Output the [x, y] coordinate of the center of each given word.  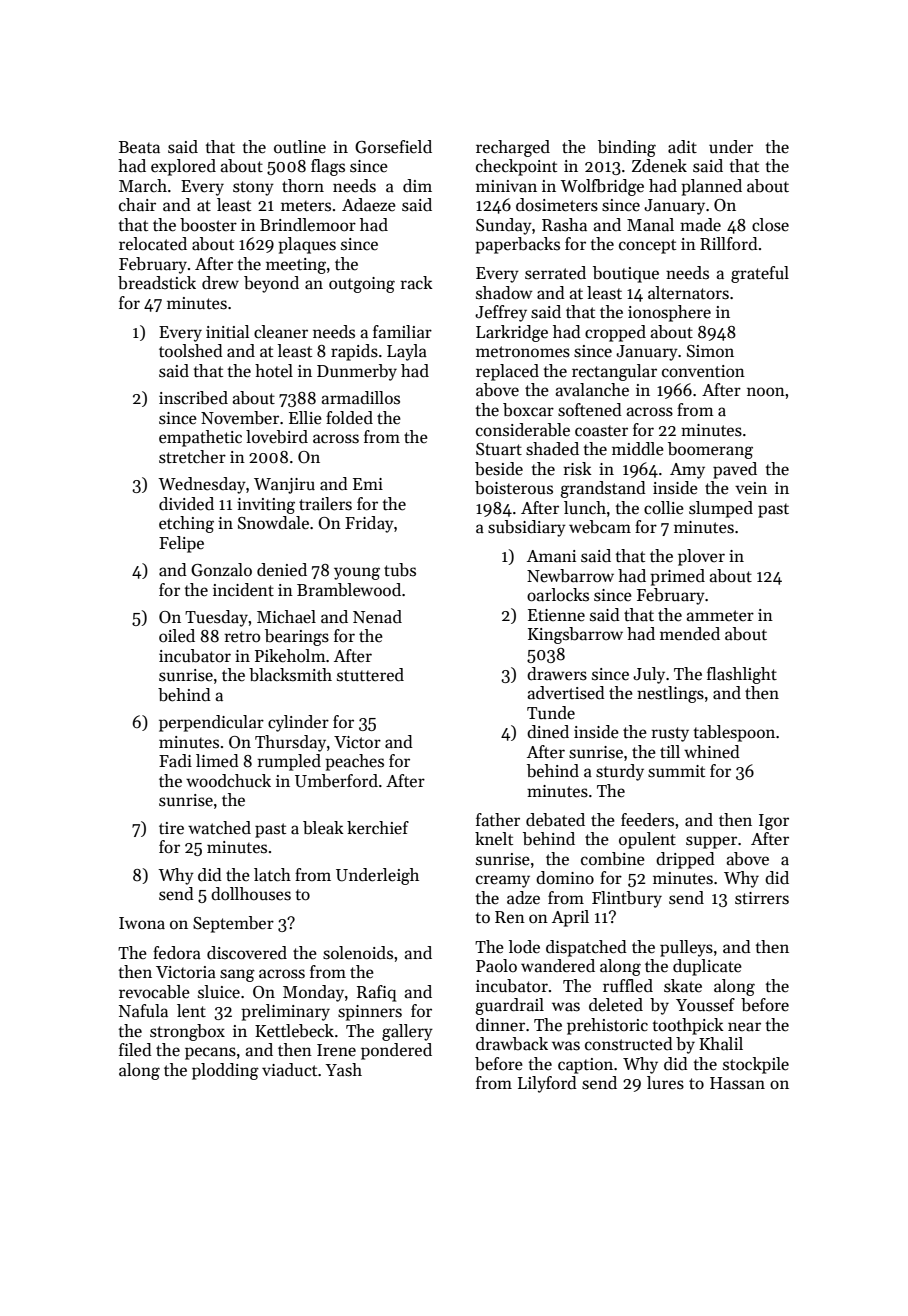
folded [349, 418]
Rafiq [376, 993]
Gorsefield [393, 147]
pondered [396, 1051]
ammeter [720, 616]
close [770, 225]
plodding [225, 1071]
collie [664, 508]
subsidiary [527, 528]
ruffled [628, 986]
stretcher [192, 457]
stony [253, 188]
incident [243, 590]
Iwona [142, 923]
